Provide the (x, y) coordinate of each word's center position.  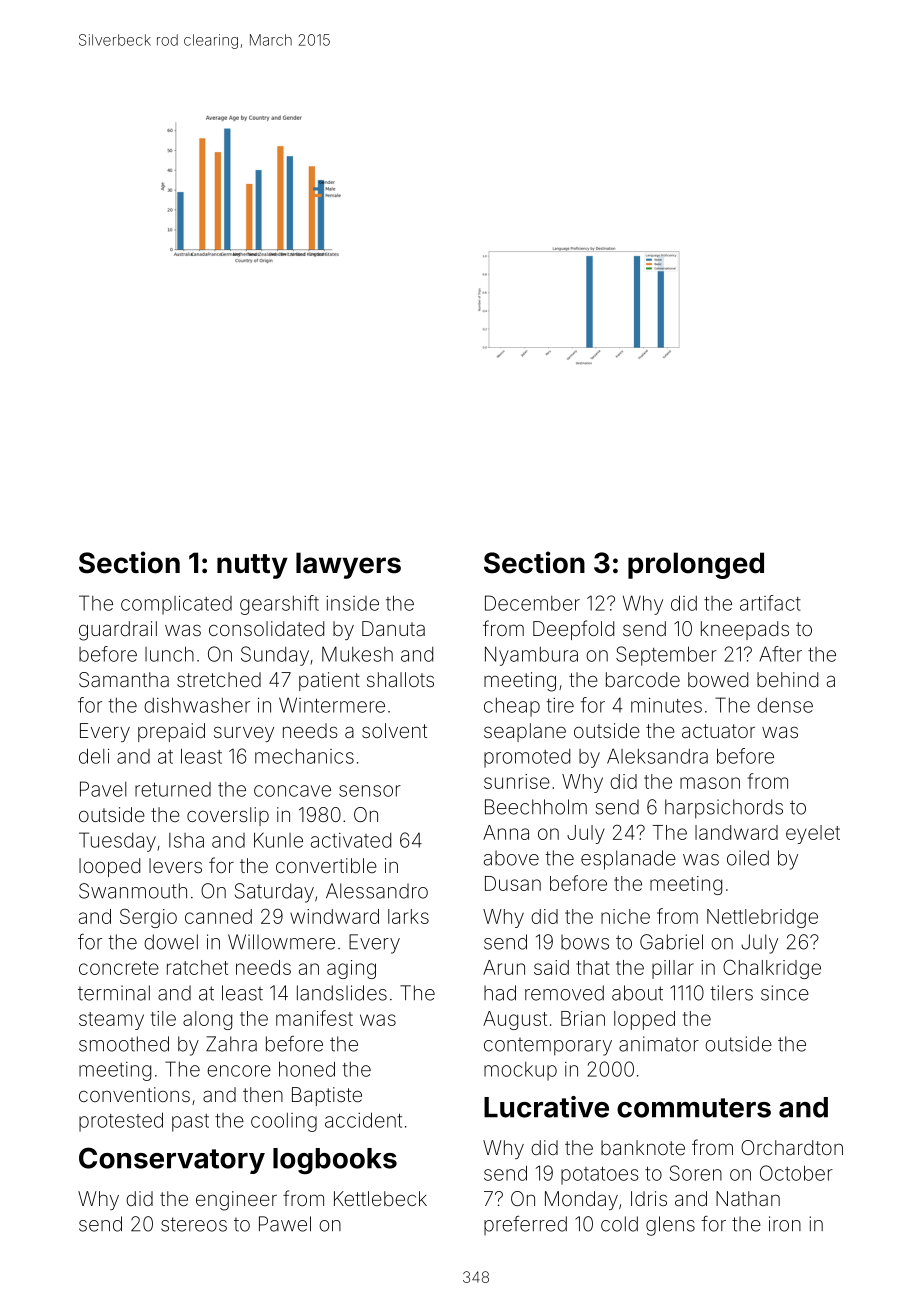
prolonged (696, 565)
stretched (219, 679)
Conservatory (172, 1160)
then (263, 1094)
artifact (770, 603)
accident (363, 1120)
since (785, 993)
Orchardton (792, 1147)
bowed (718, 679)
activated (351, 840)
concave (292, 791)
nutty (252, 566)
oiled (748, 858)
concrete (119, 968)
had (500, 993)
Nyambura (531, 656)
